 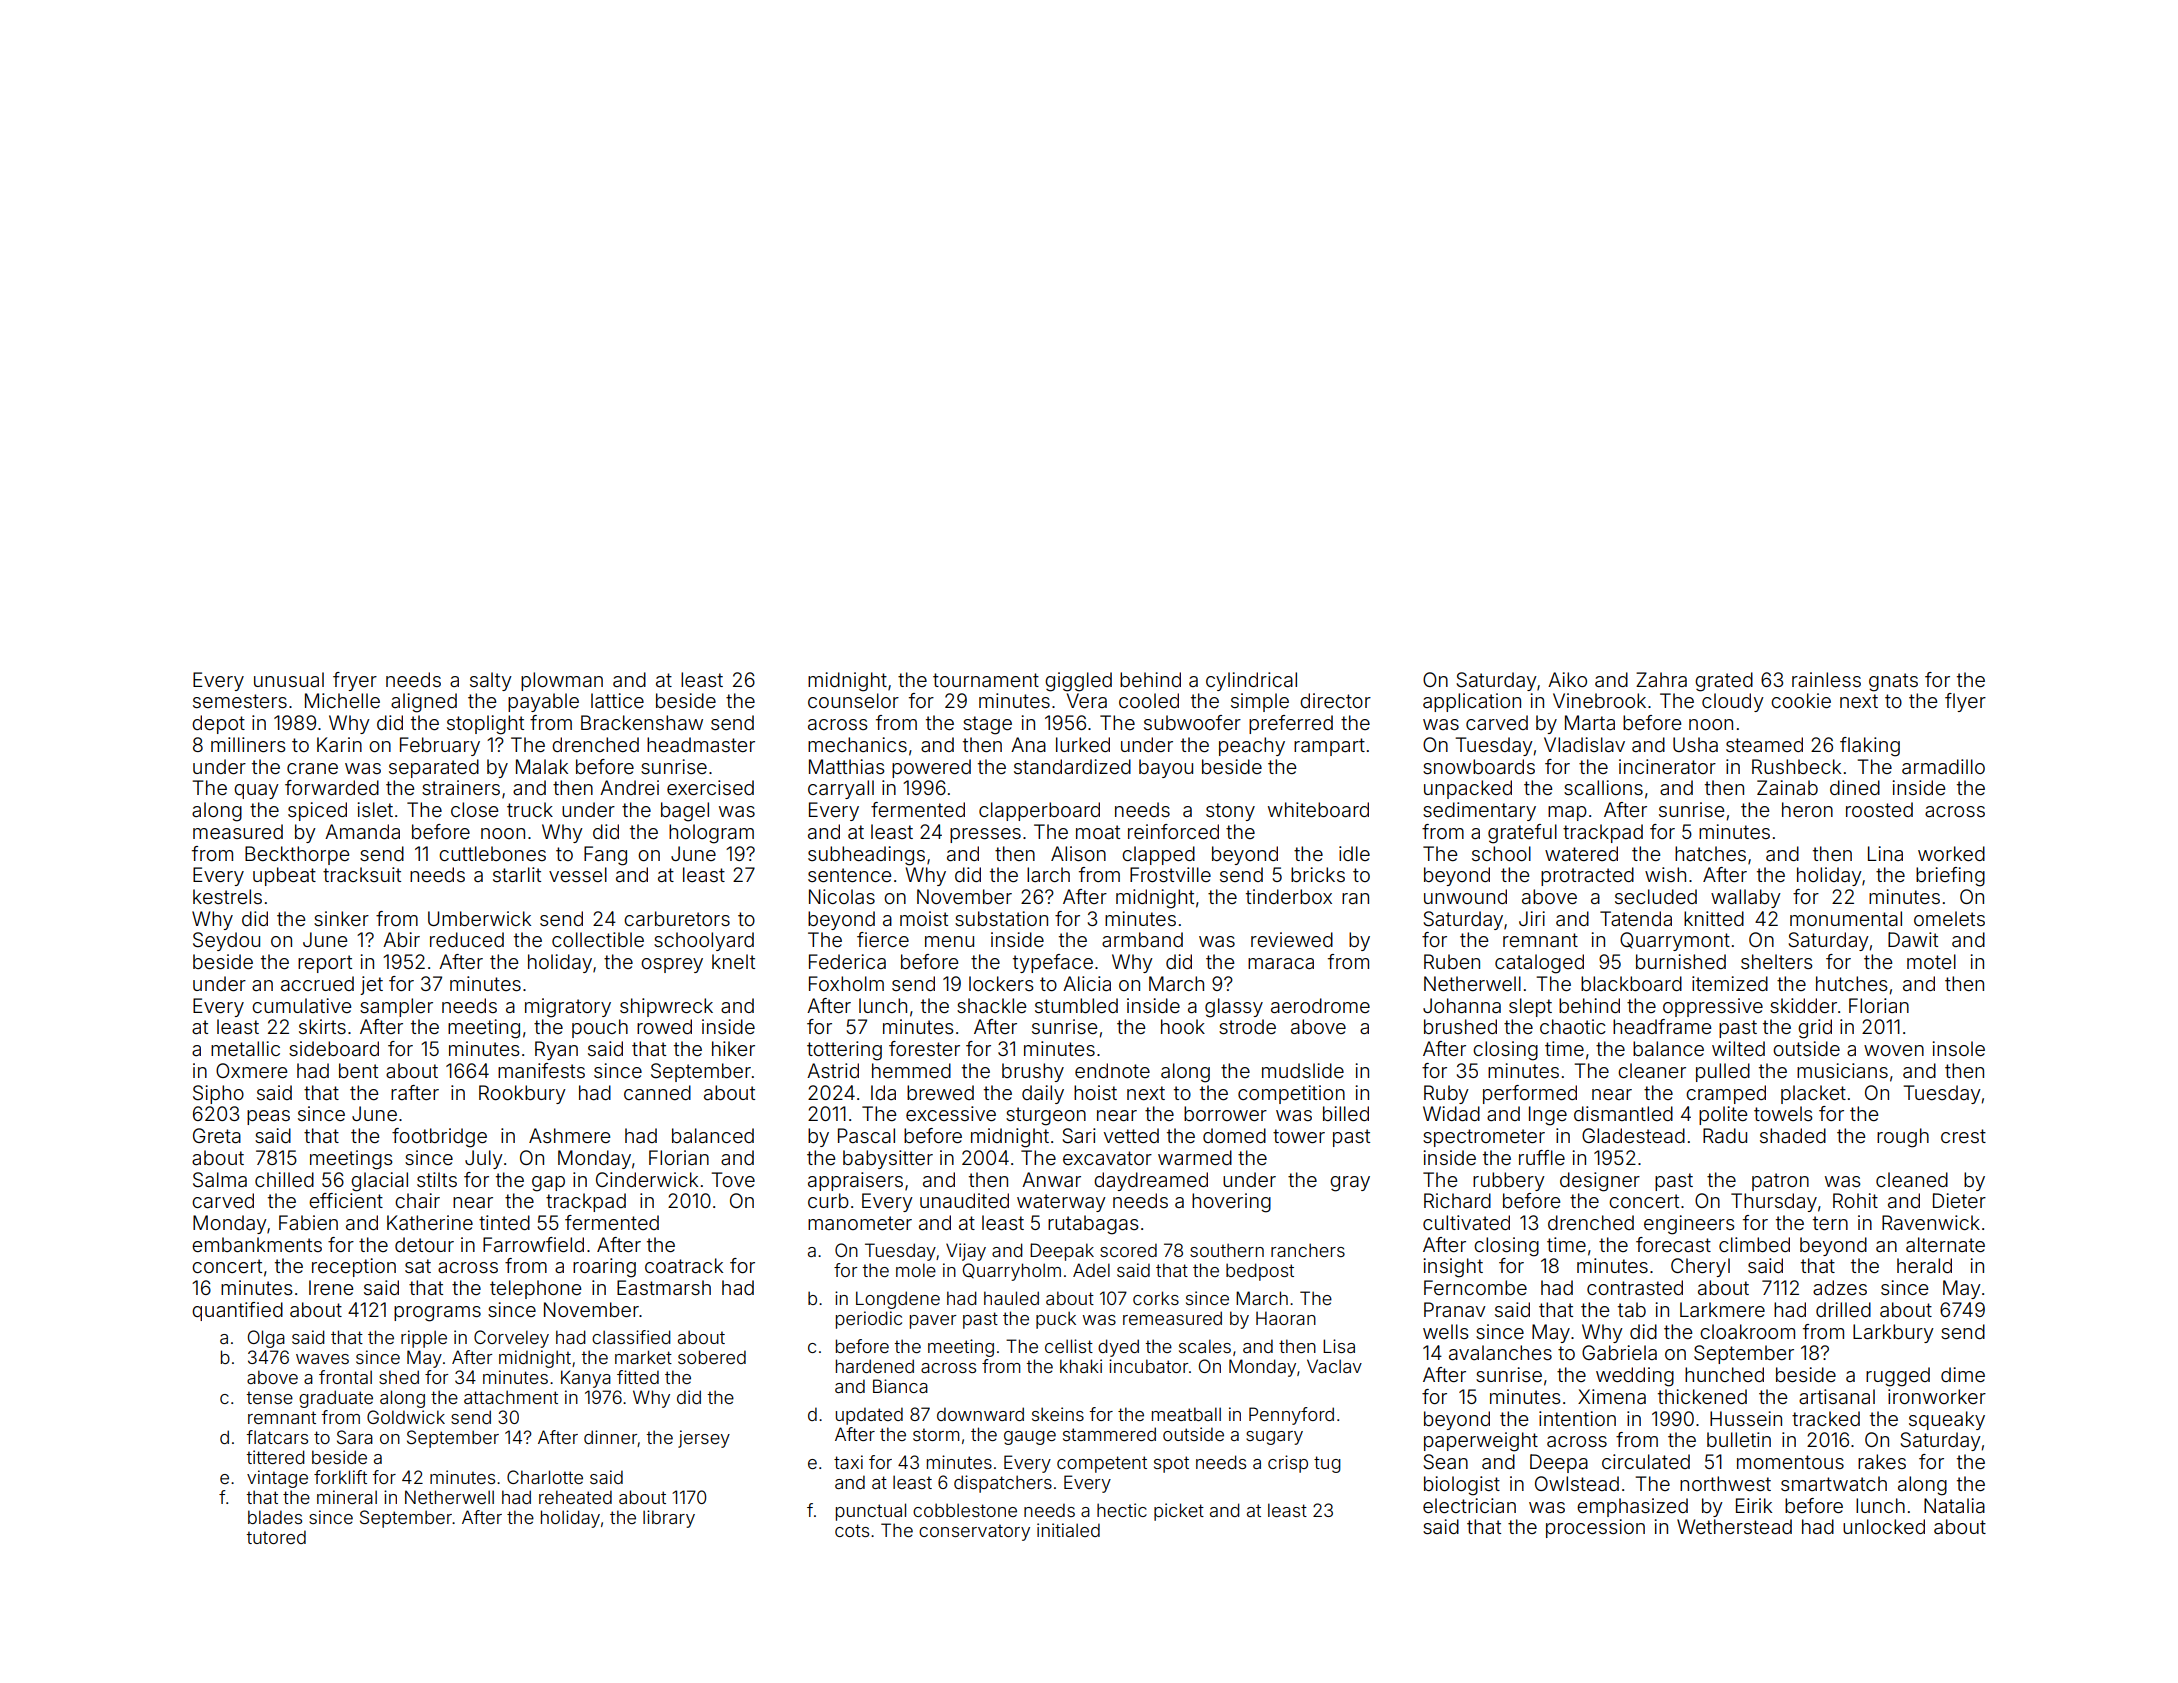 I want to click on rainless, so click(x=1826, y=679).
